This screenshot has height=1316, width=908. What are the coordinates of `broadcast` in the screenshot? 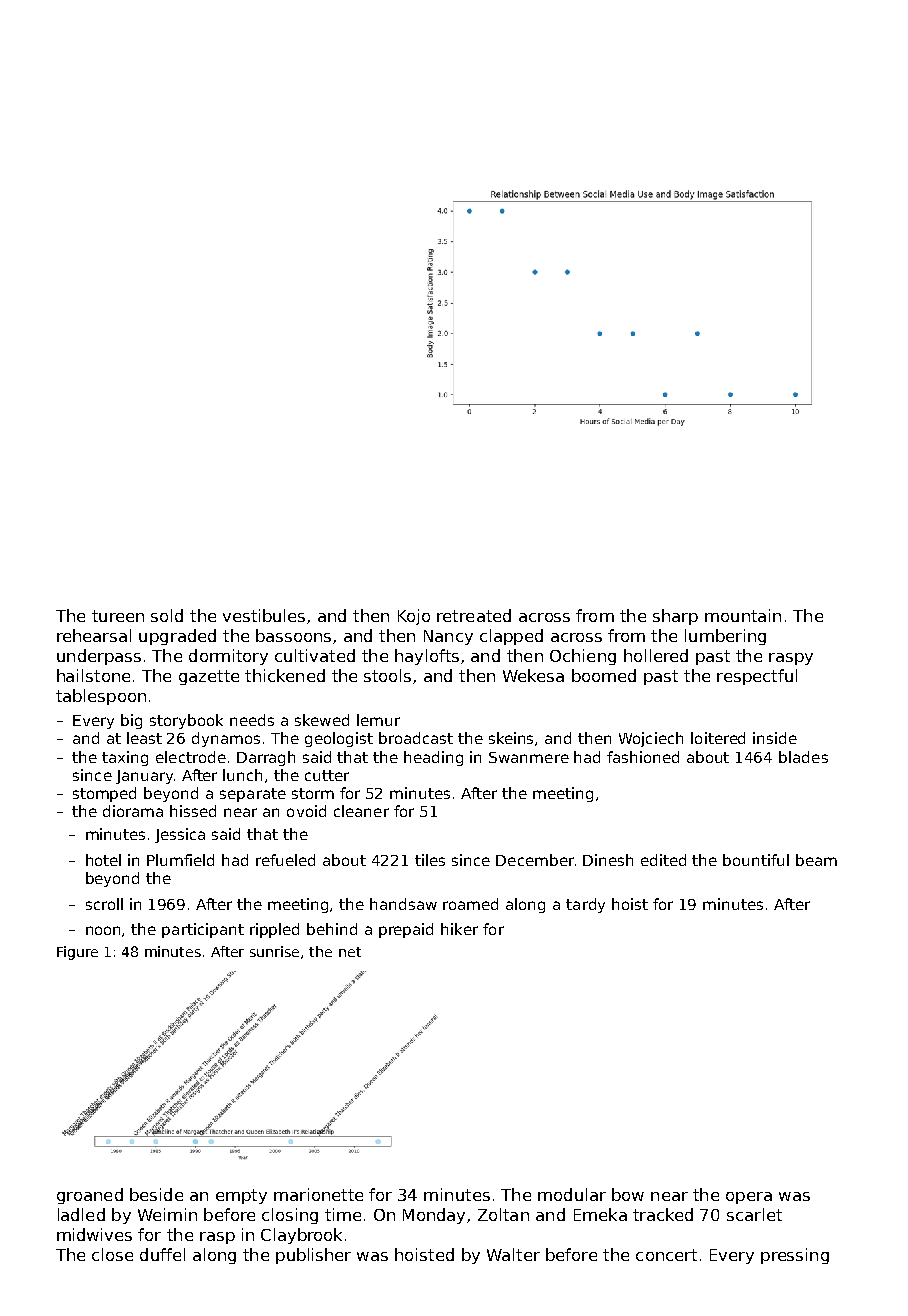 It's located at (416, 738).
